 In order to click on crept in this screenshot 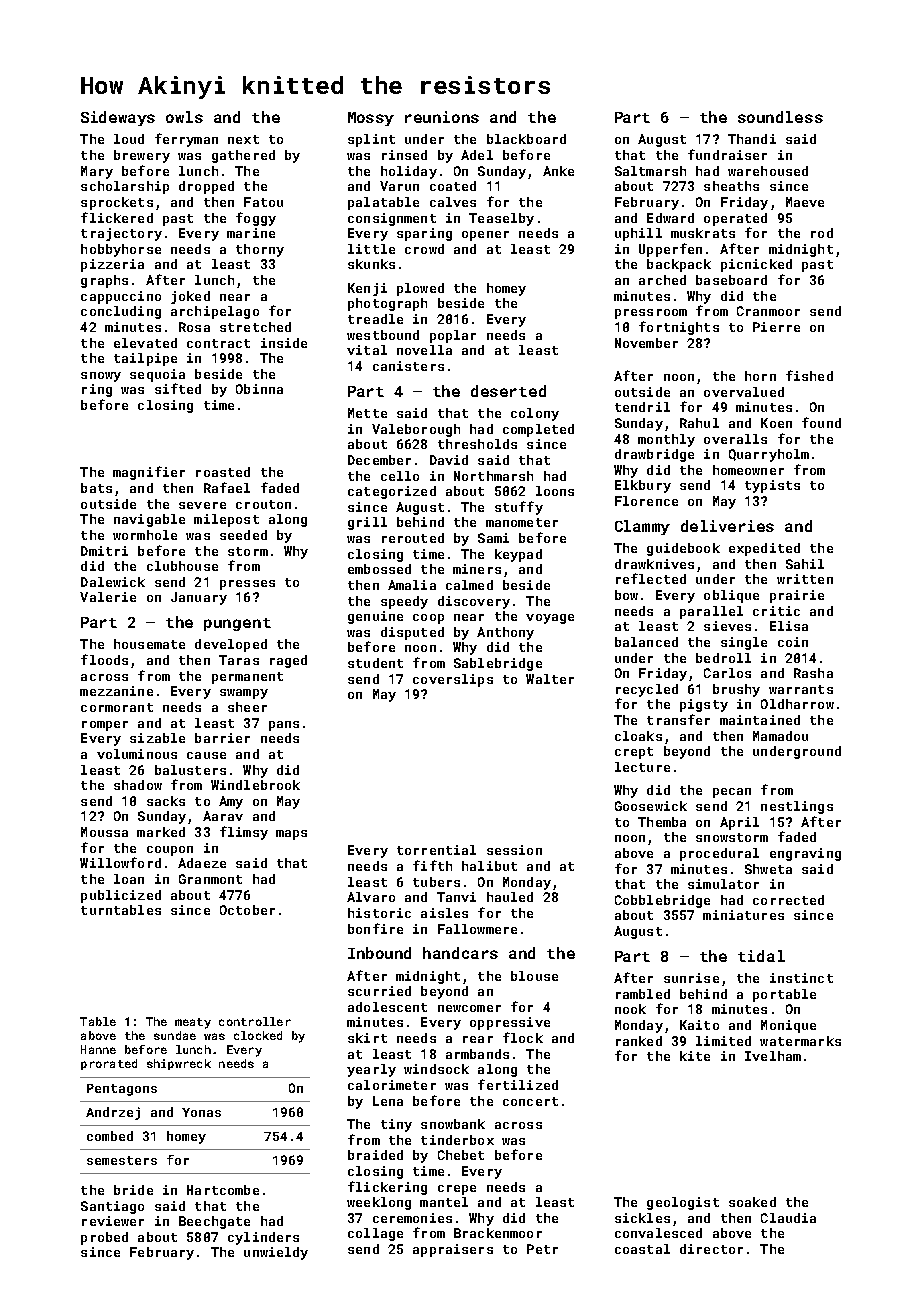, I will do `click(634, 753)`.
